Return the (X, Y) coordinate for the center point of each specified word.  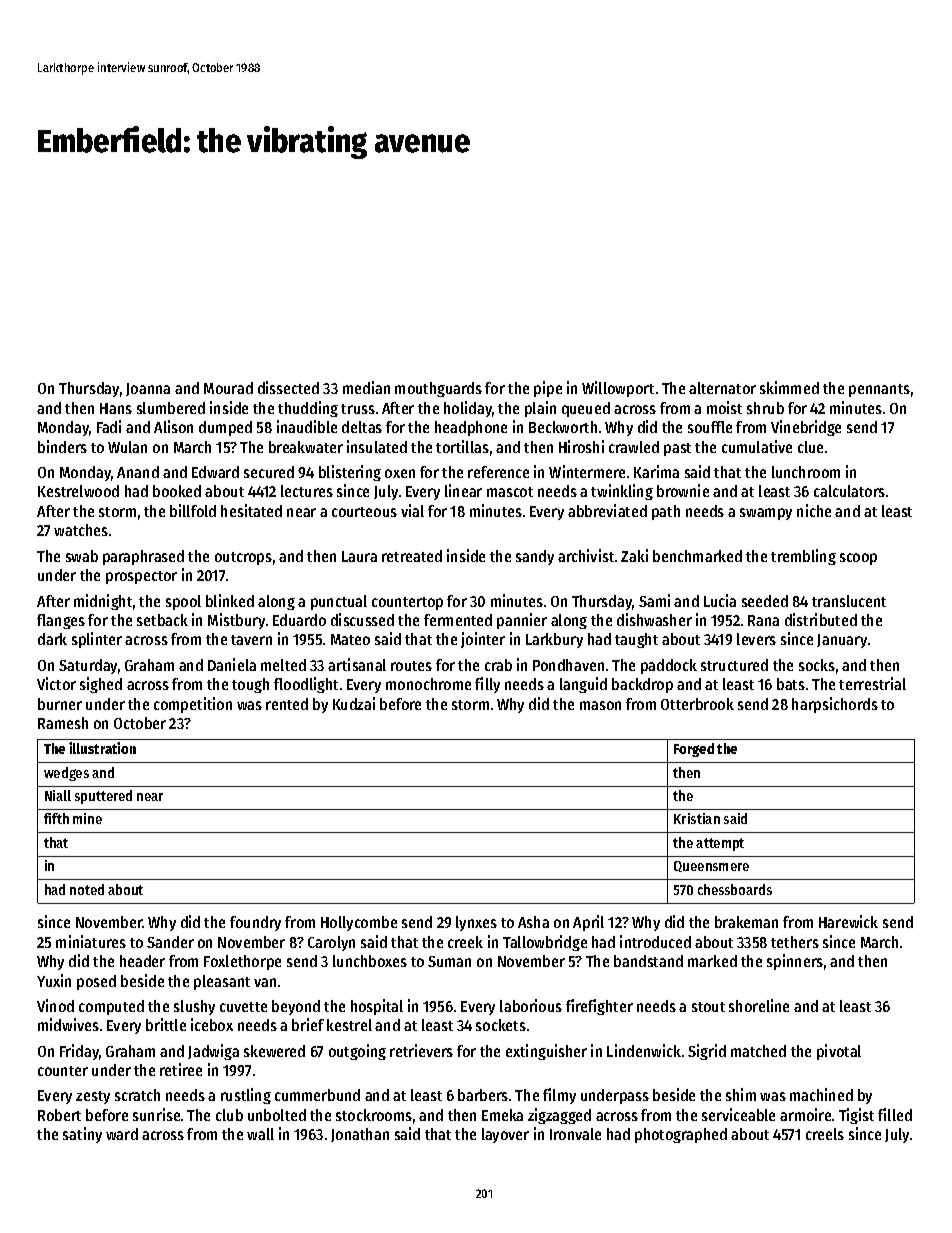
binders (62, 446)
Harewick (848, 921)
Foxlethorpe (242, 962)
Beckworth (563, 427)
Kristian (697, 818)
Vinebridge (806, 428)
